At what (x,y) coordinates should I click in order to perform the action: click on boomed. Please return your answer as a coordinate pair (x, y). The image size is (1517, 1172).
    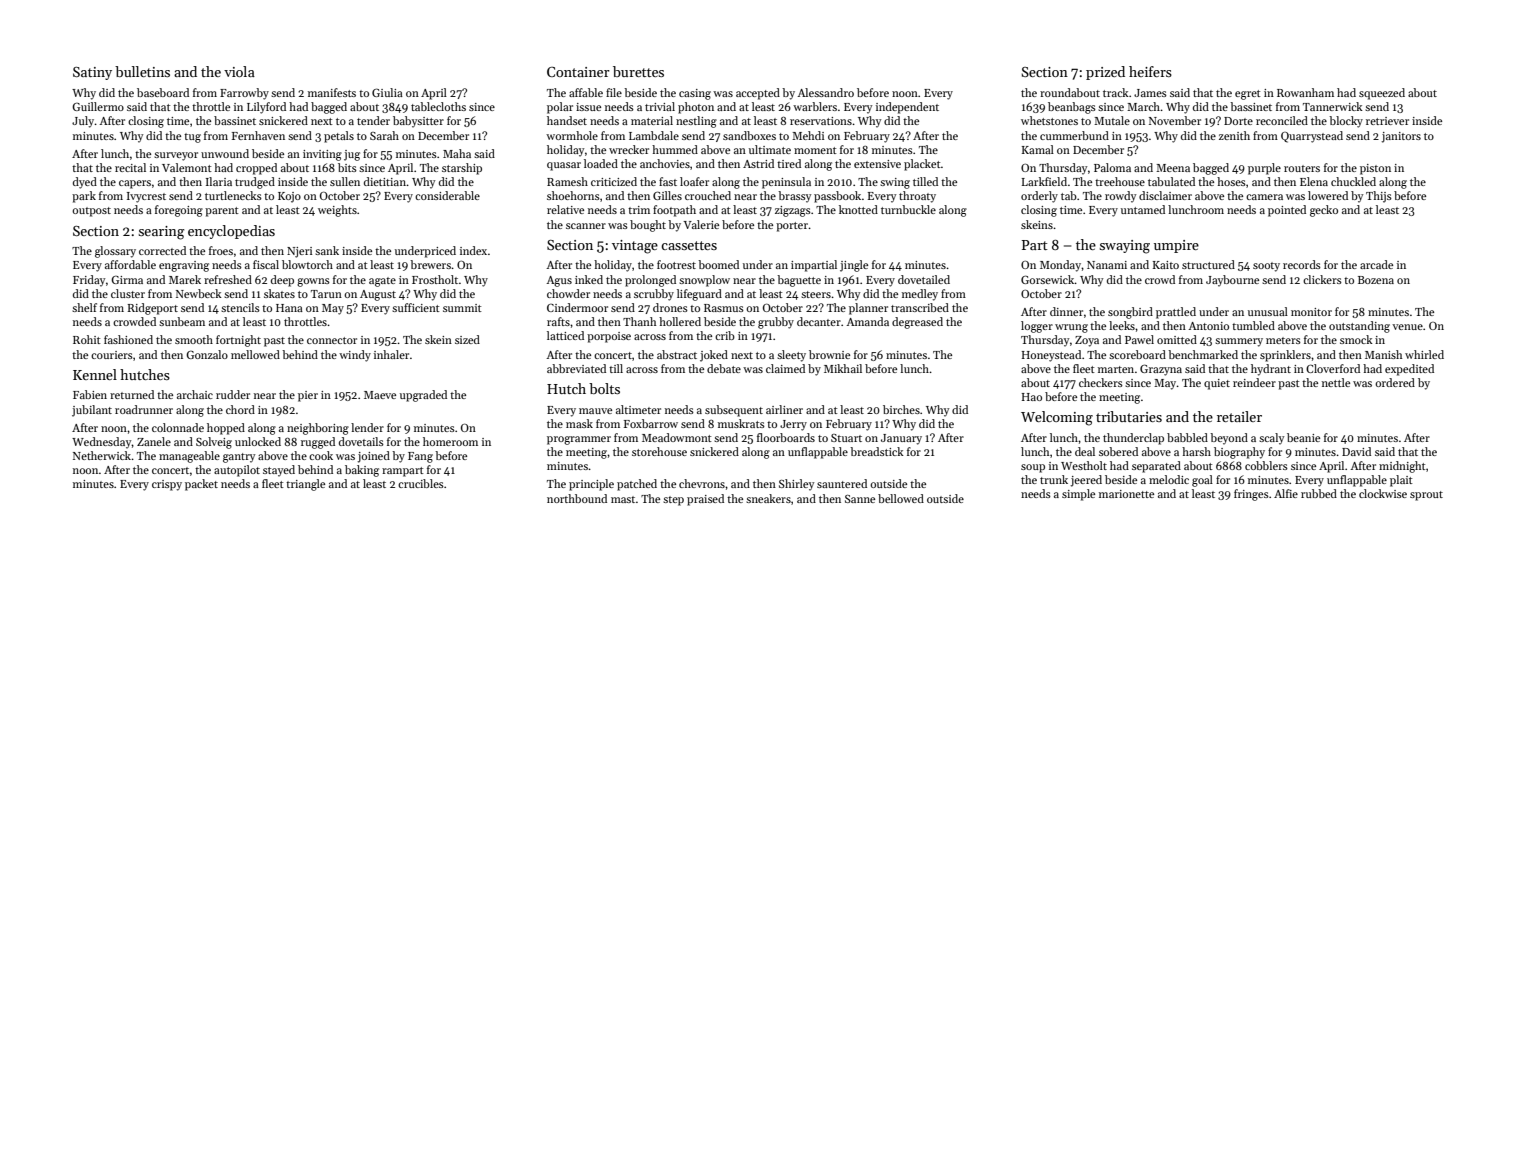
    Looking at the image, I should click on (718, 264).
